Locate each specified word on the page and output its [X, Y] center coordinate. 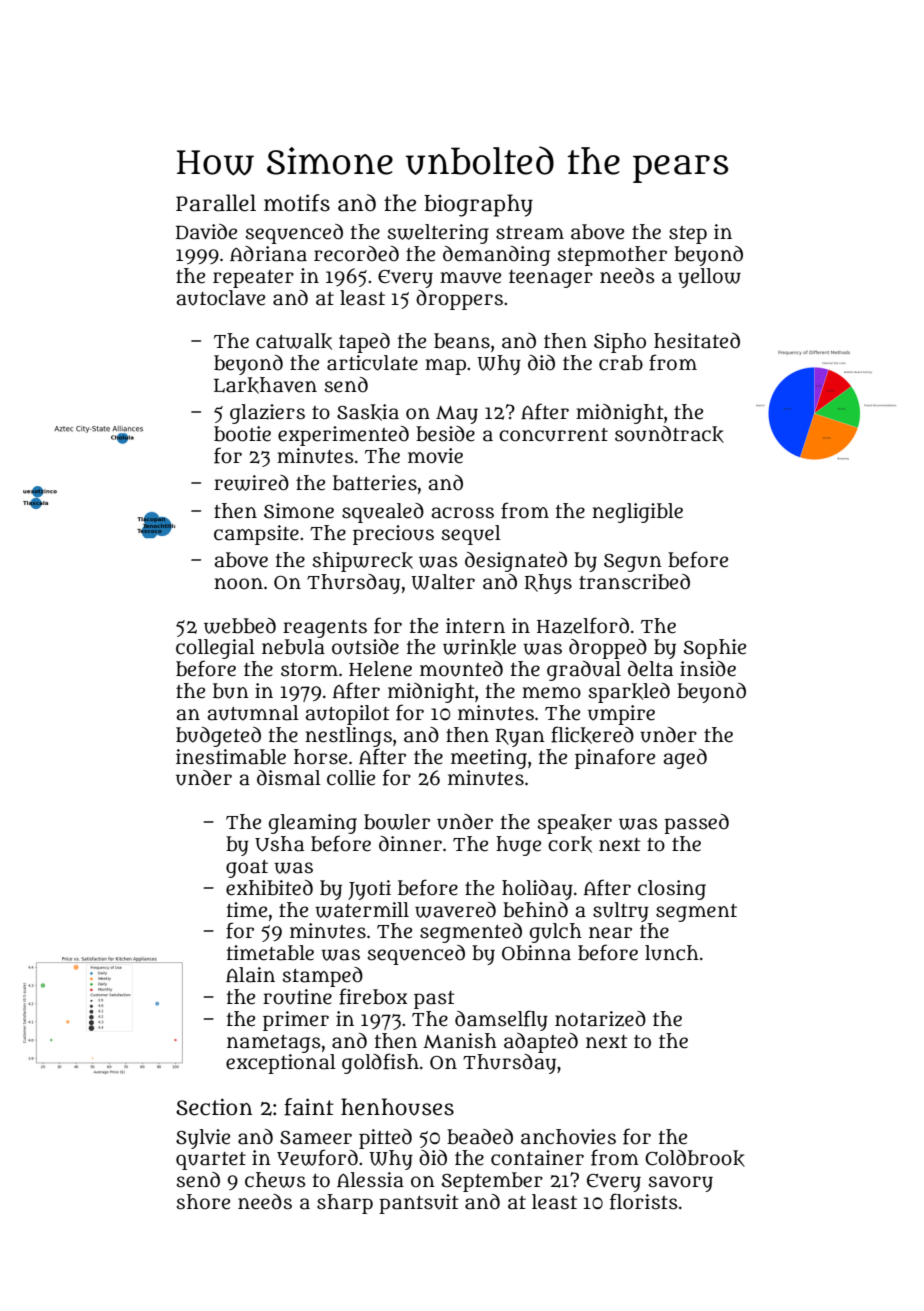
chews [275, 1180]
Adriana [268, 254]
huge [518, 846]
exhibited [269, 888]
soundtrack [669, 434]
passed [696, 824]
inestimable [231, 757]
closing [672, 890]
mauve [470, 278]
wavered [455, 910]
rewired [251, 483]
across [462, 513]
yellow [709, 278]
